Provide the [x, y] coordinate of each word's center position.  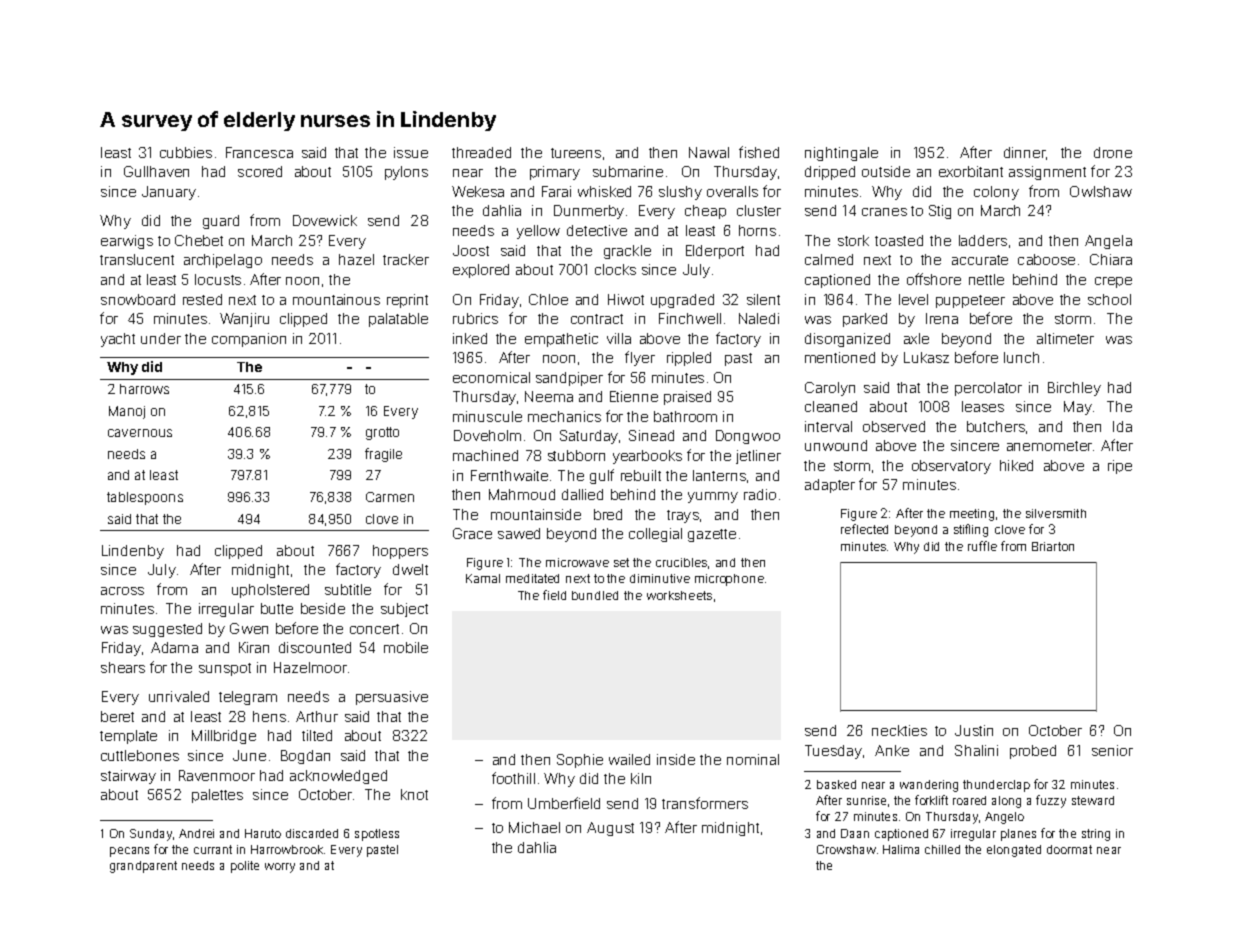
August [610, 829]
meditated [532, 578]
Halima [901, 849]
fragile [383, 455]
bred [608, 514]
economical [491, 377]
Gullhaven [156, 171]
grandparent [143, 867]
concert [374, 629]
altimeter [1065, 338]
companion [249, 340]
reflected [864, 529]
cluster [759, 210]
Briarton [1053, 546]
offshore [934, 279]
